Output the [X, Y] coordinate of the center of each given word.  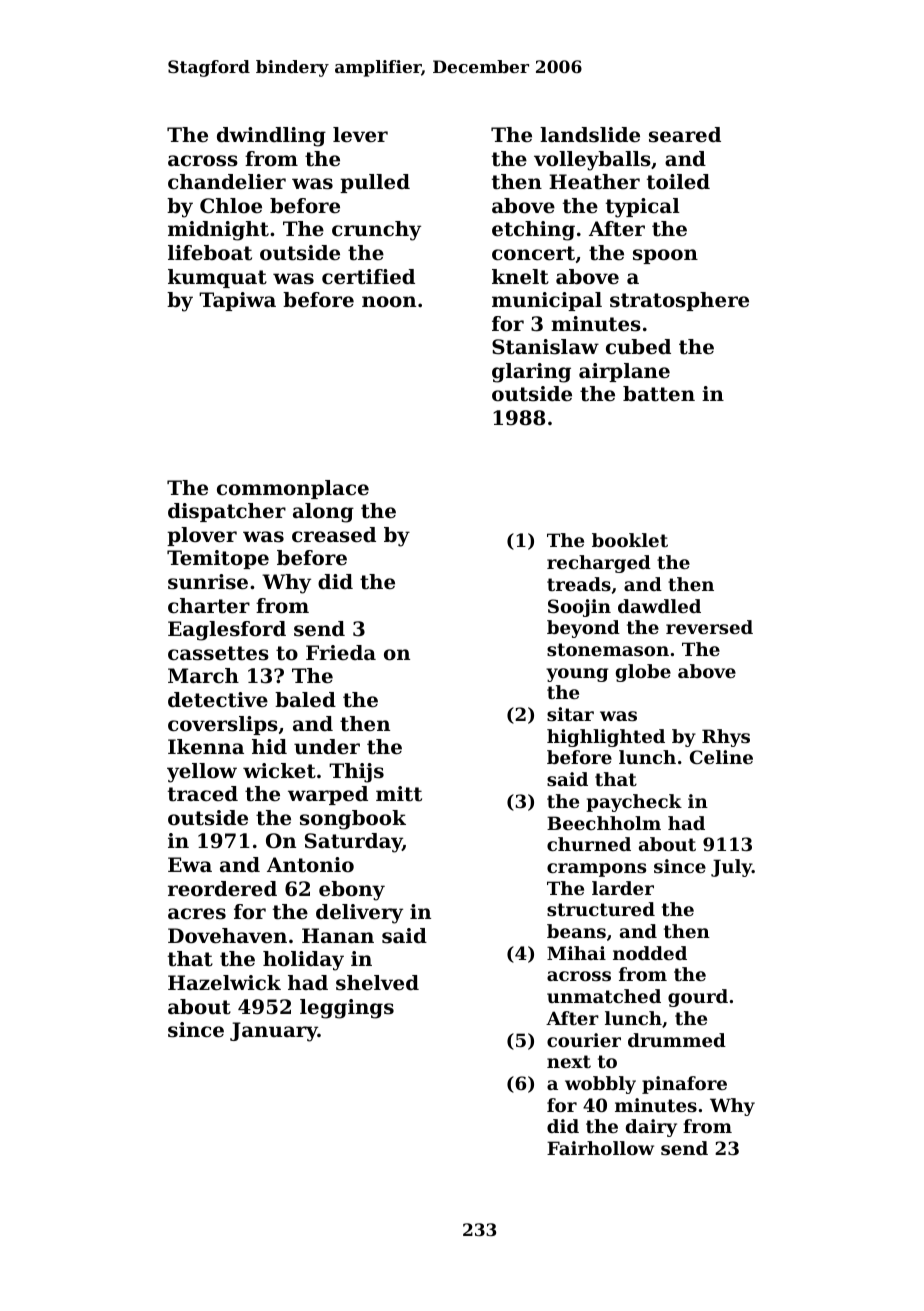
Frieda [341, 653]
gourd [698, 998]
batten [659, 394]
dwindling [271, 137]
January [274, 1032]
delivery [359, 914]
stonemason [608, 649]
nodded [650, 953]
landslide [590, 135]
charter [209, 606]
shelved [377, 983]
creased [334, 535]
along [323, 513]
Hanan [338, 936]
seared [685, 135]
